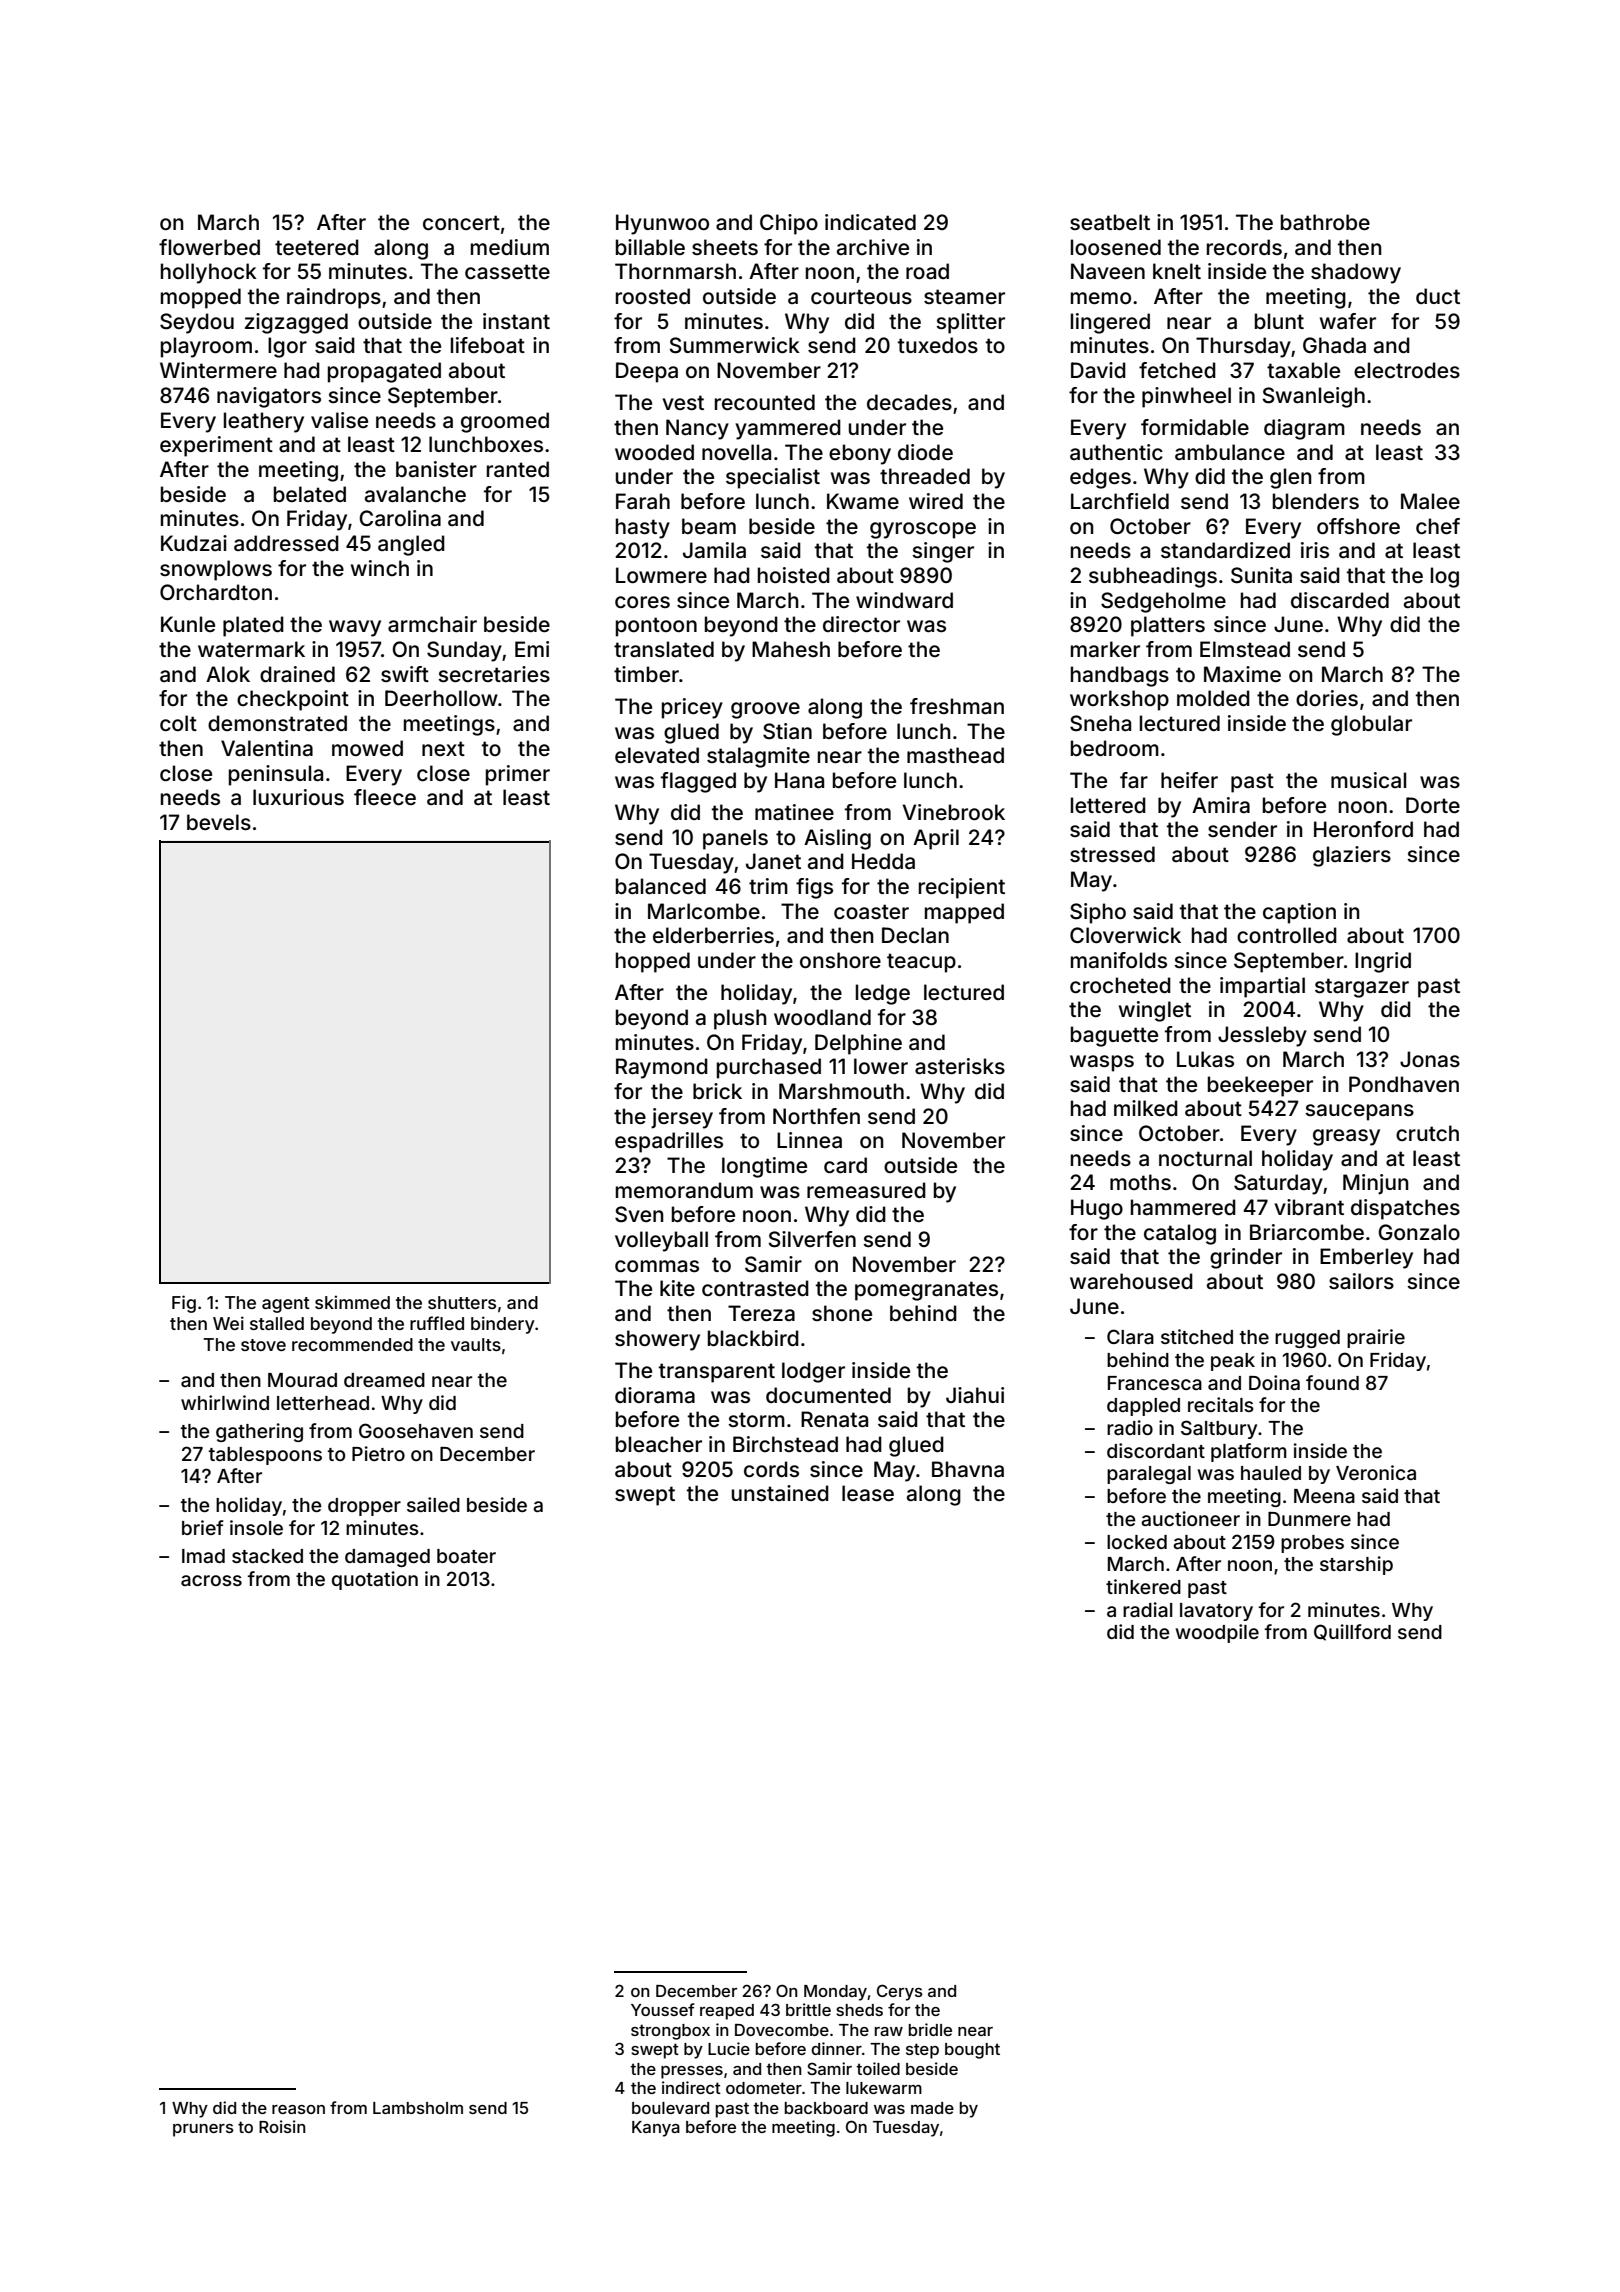  What do you see at coordinates (1376, 1338) in the image?
I see `prairie` at bounding box center [1376, 1338].
